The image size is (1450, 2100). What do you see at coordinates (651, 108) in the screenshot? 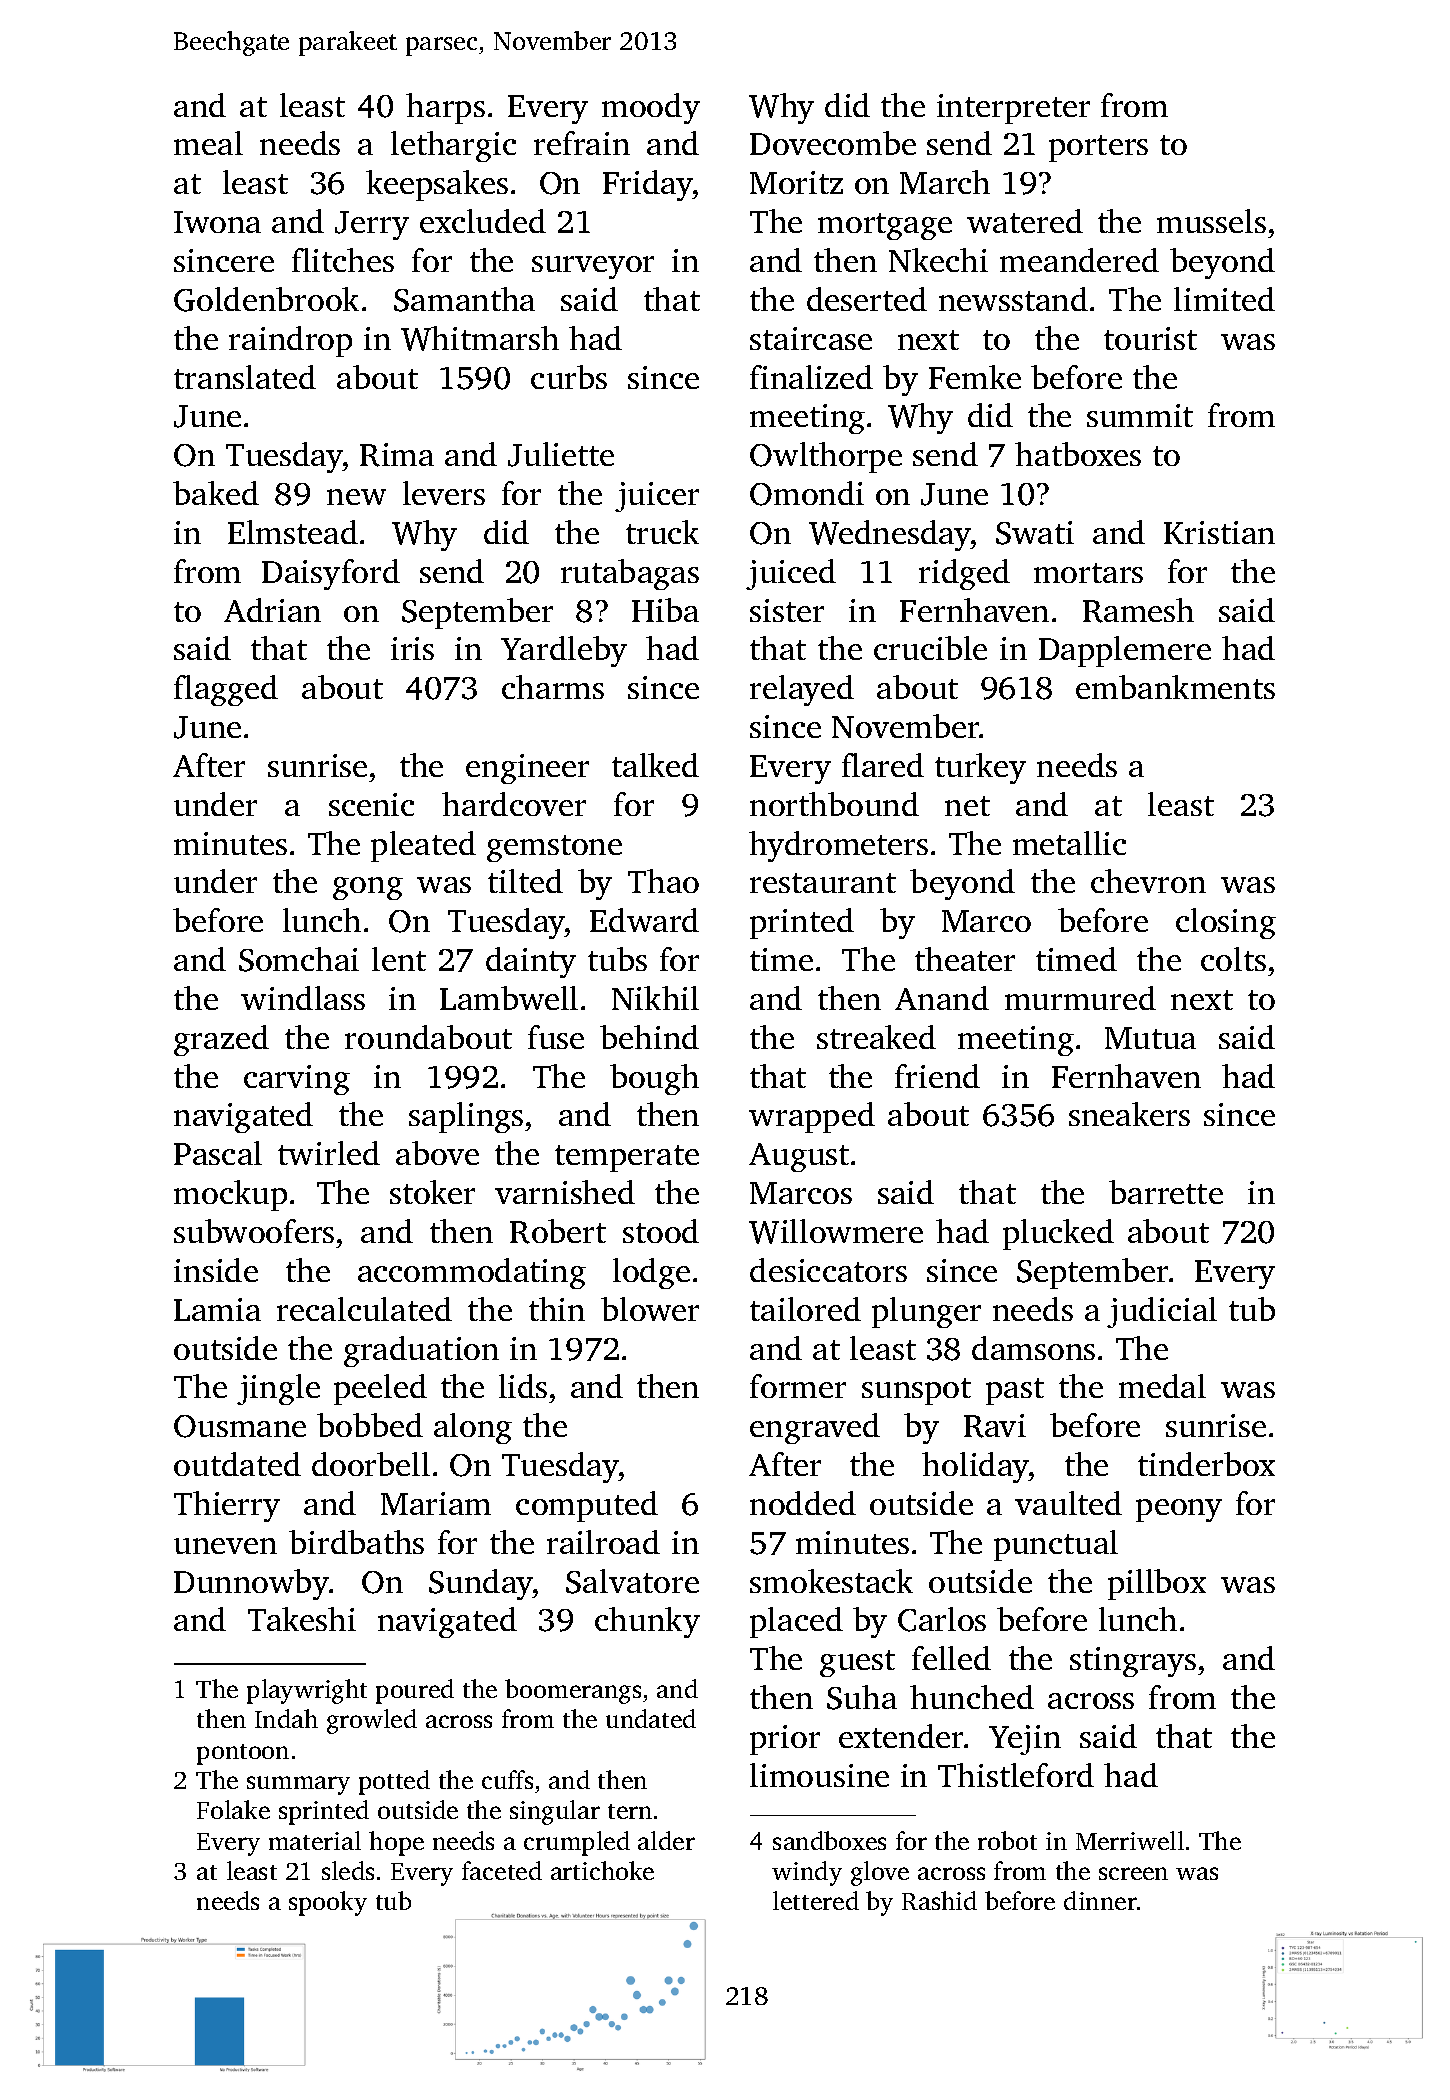
I see `moody` at bounding box center [651, 108].
